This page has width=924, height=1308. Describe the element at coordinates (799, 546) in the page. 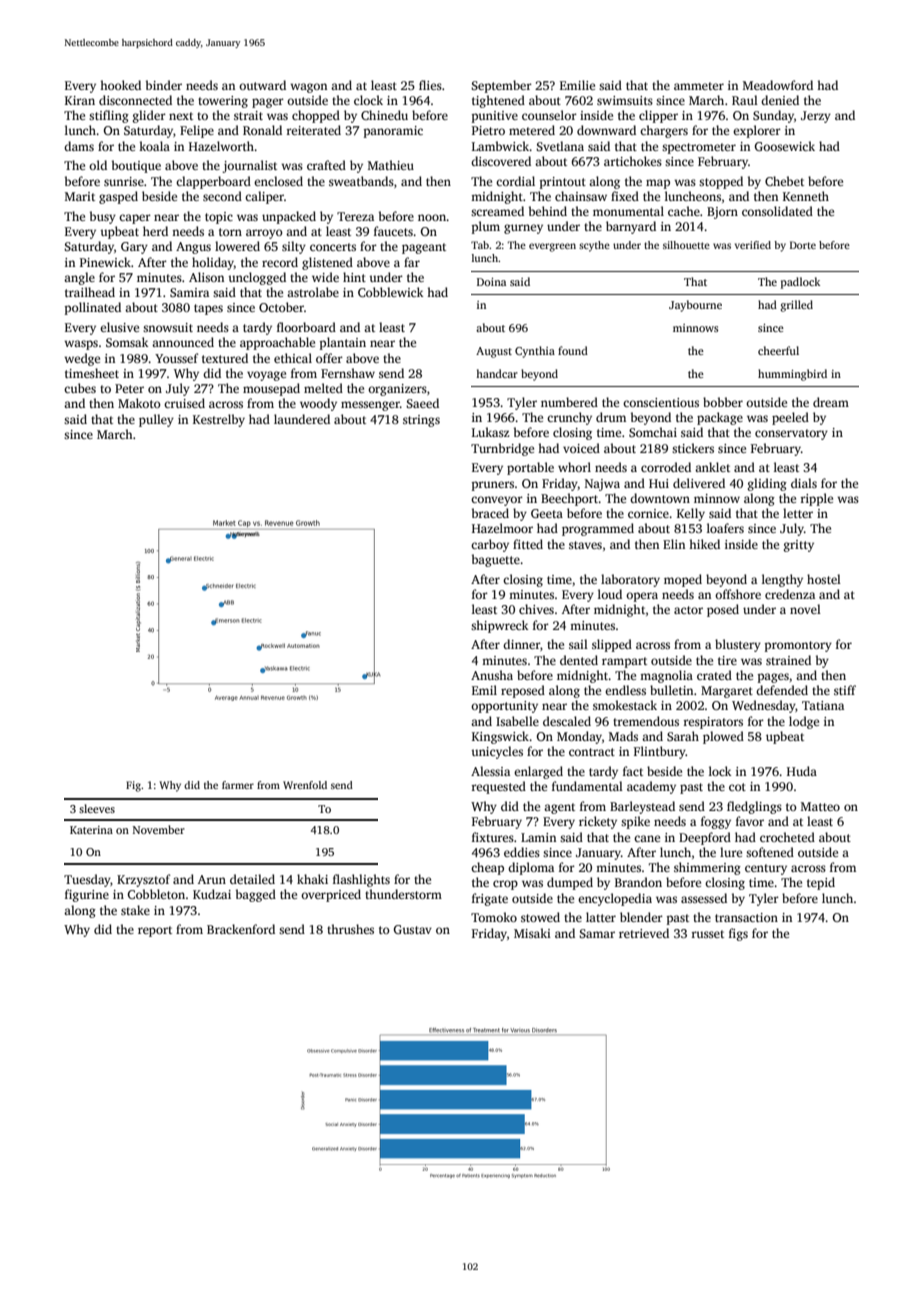

I see `gritty` at that location.
